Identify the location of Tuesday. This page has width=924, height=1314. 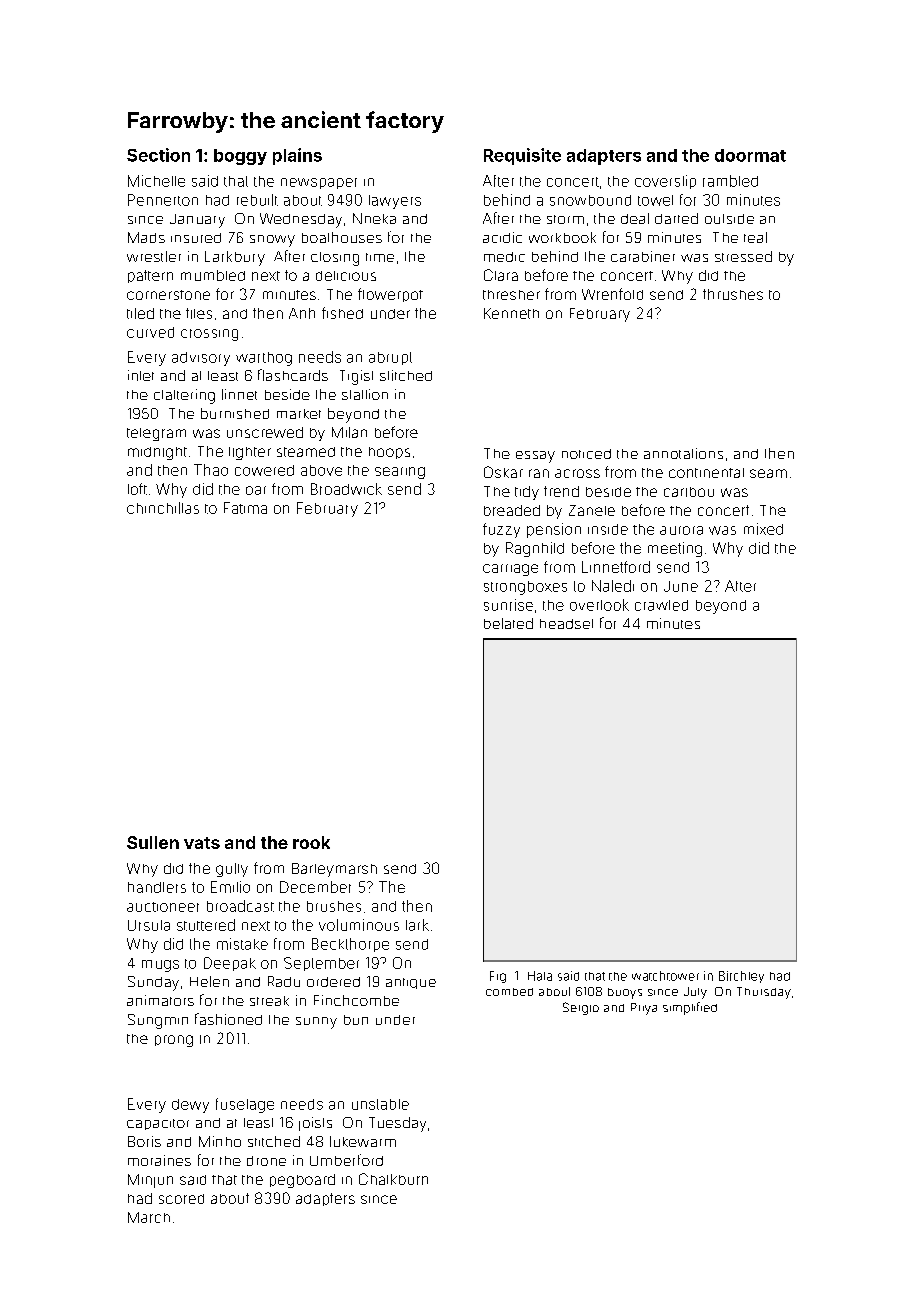
(397, 1124).
